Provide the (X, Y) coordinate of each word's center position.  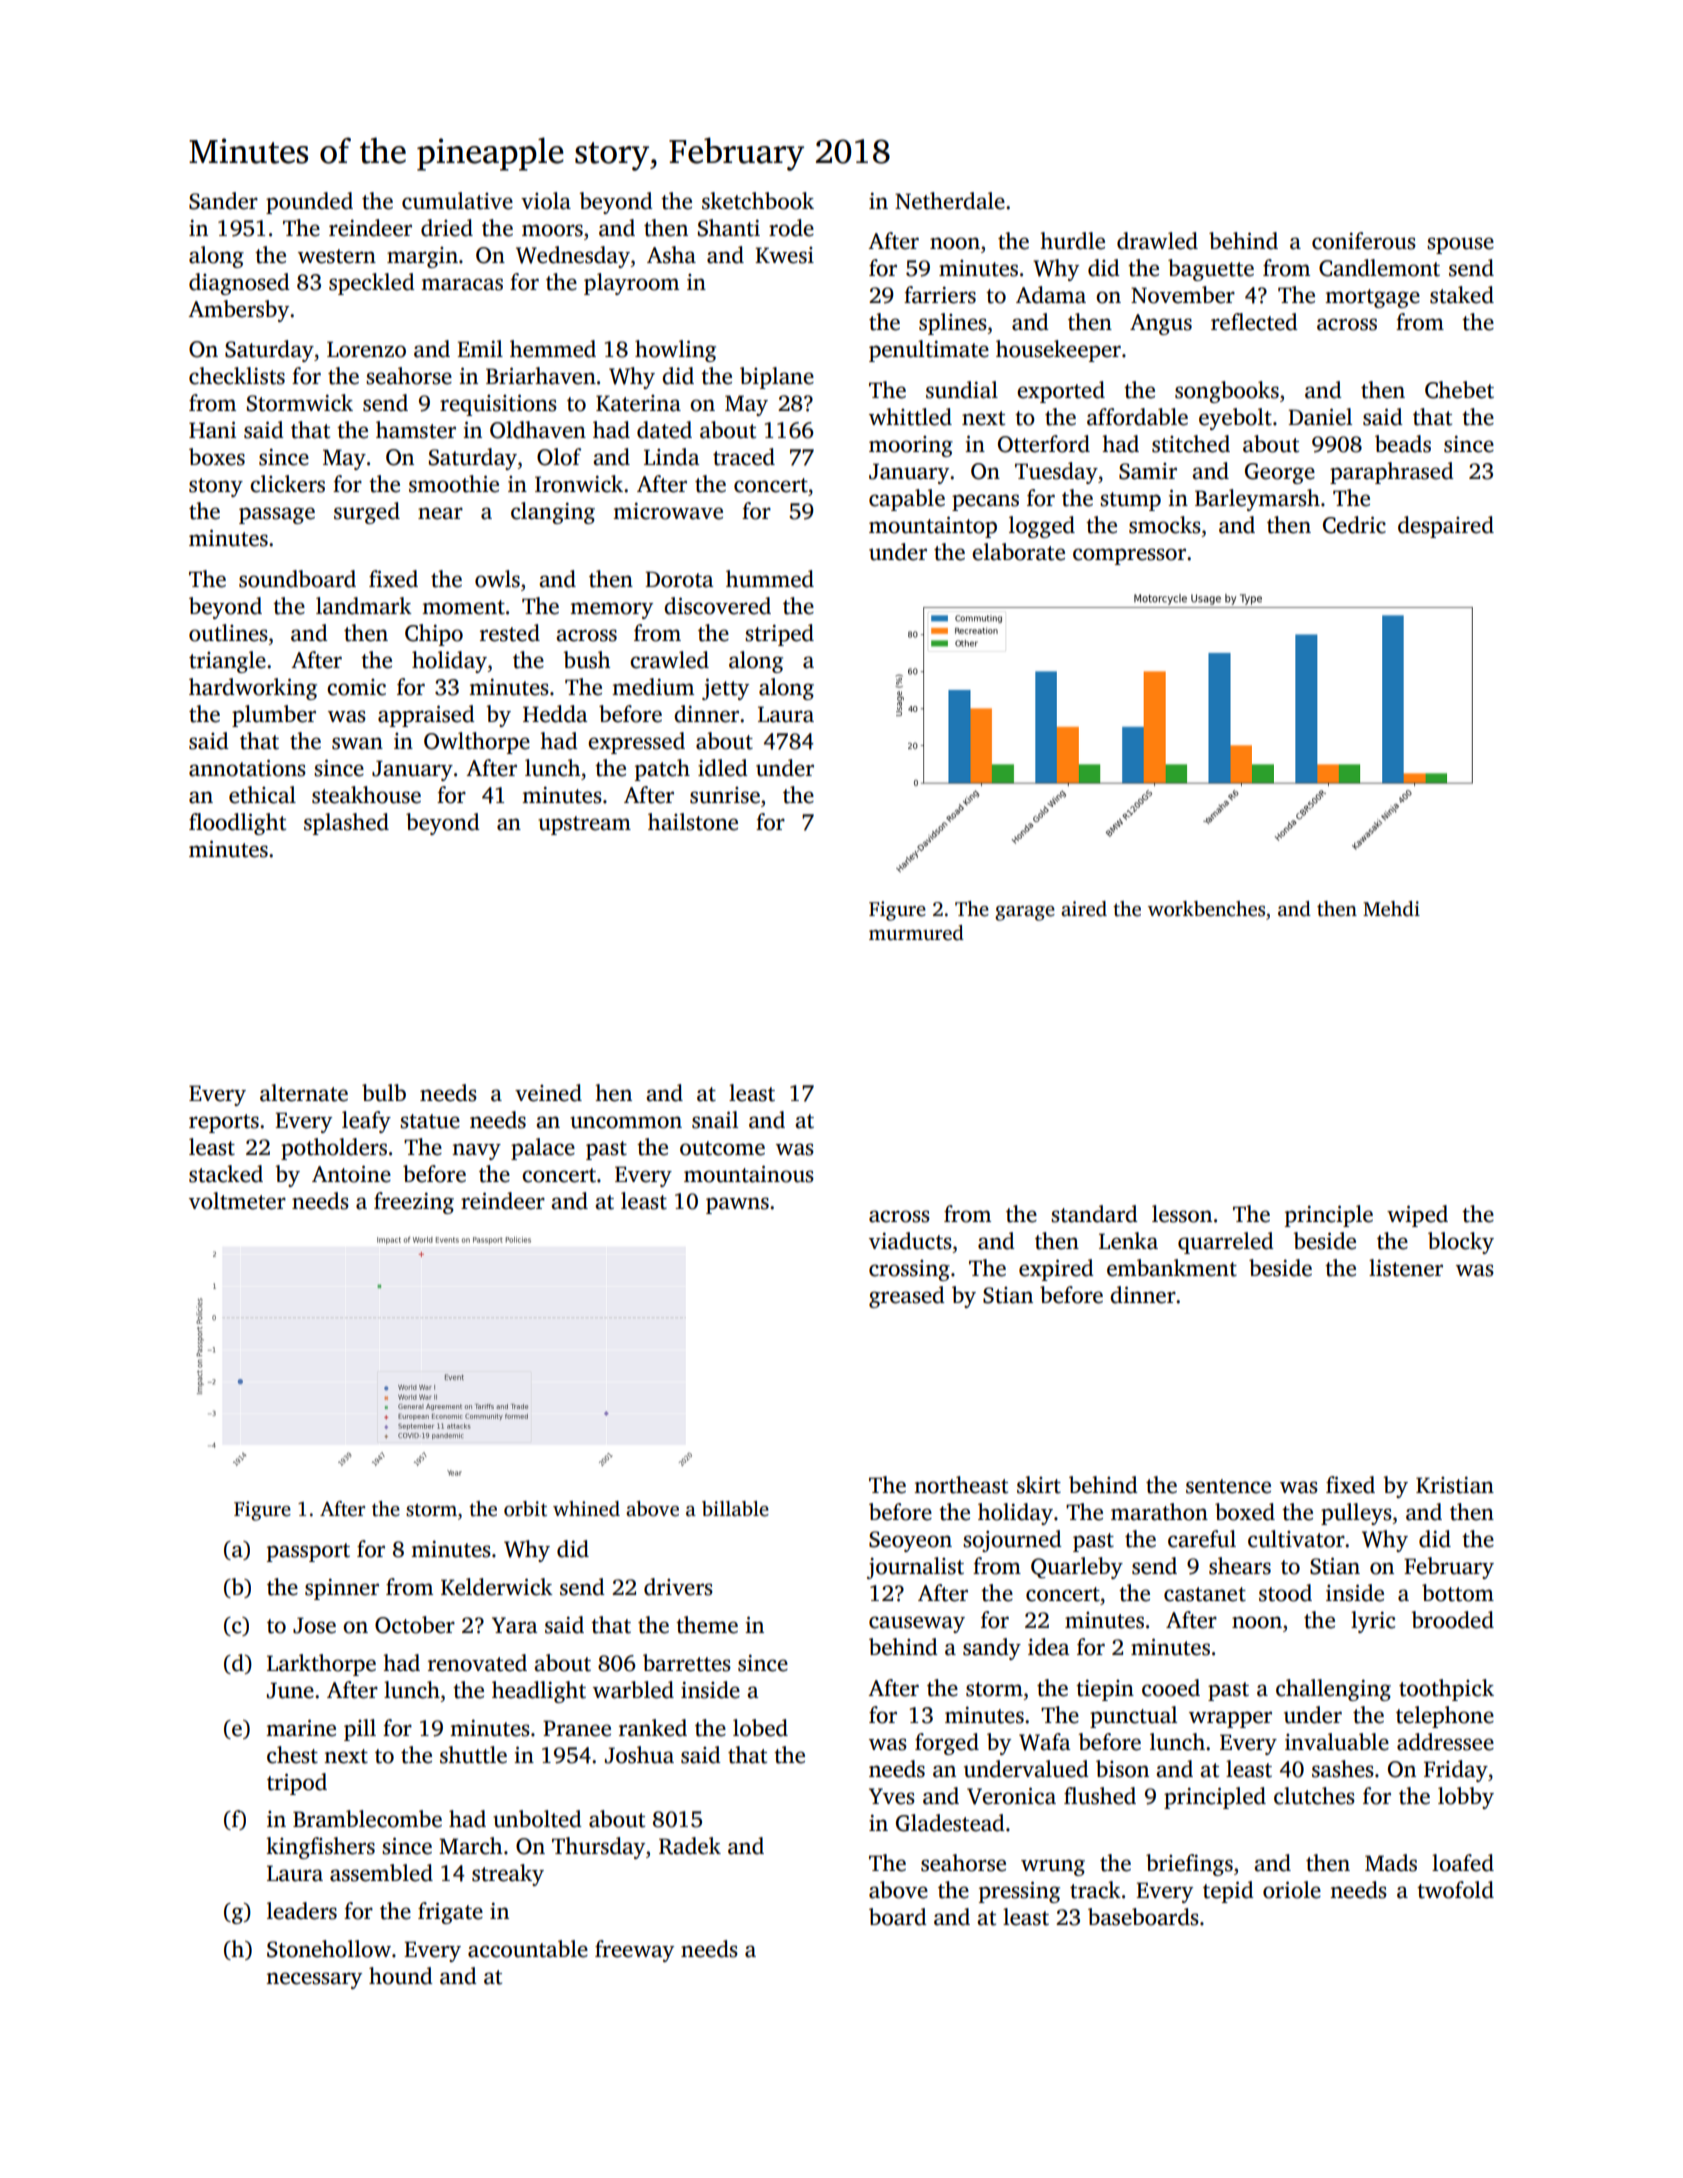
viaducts (910, 1241)
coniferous (1364, 241)
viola (546, 201)
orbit (525, 1509)
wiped (1417, 1216)
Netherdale (950, 201)
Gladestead (950, 1823)
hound (401, 1976)
